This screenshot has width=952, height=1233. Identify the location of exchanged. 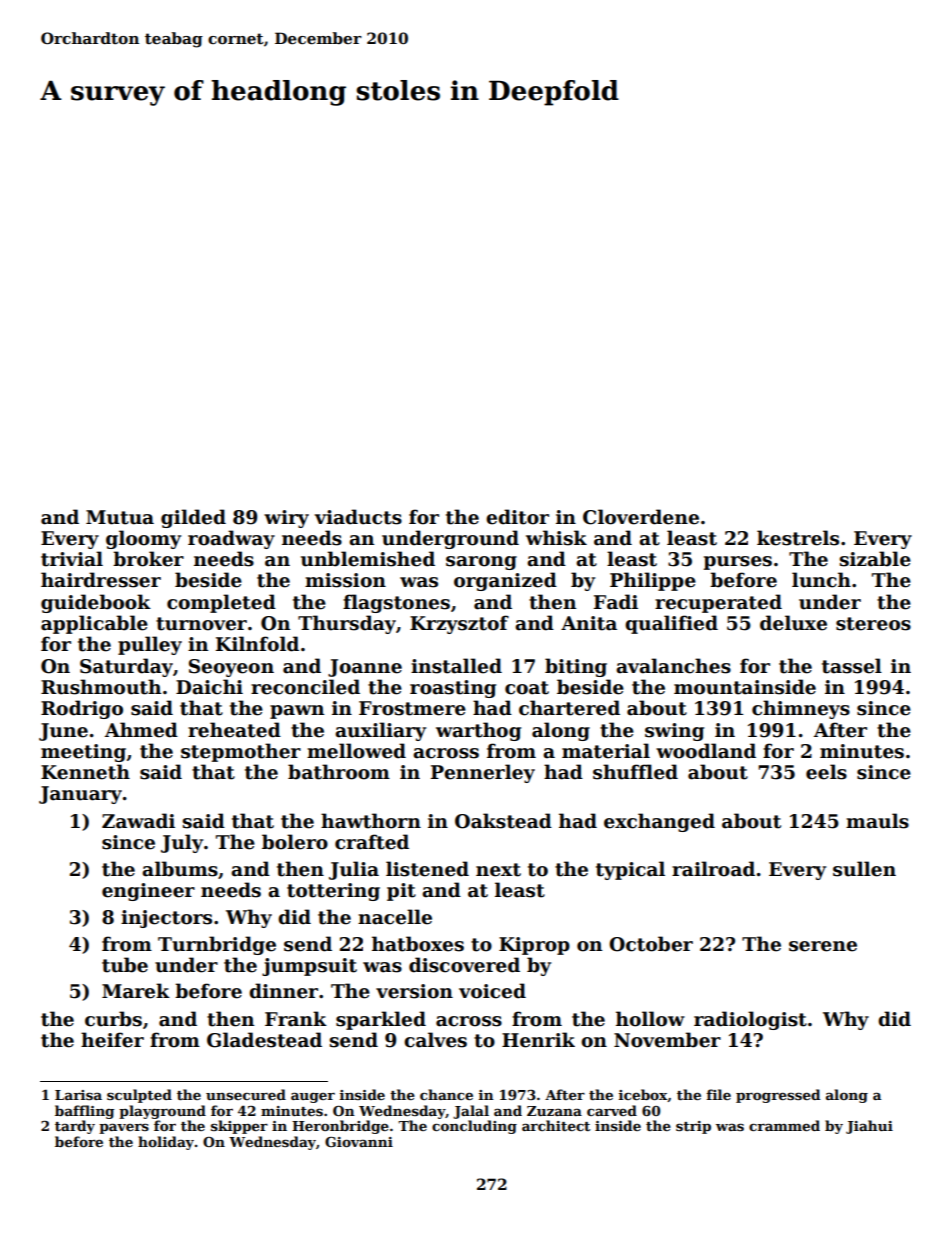
(659, 822).
